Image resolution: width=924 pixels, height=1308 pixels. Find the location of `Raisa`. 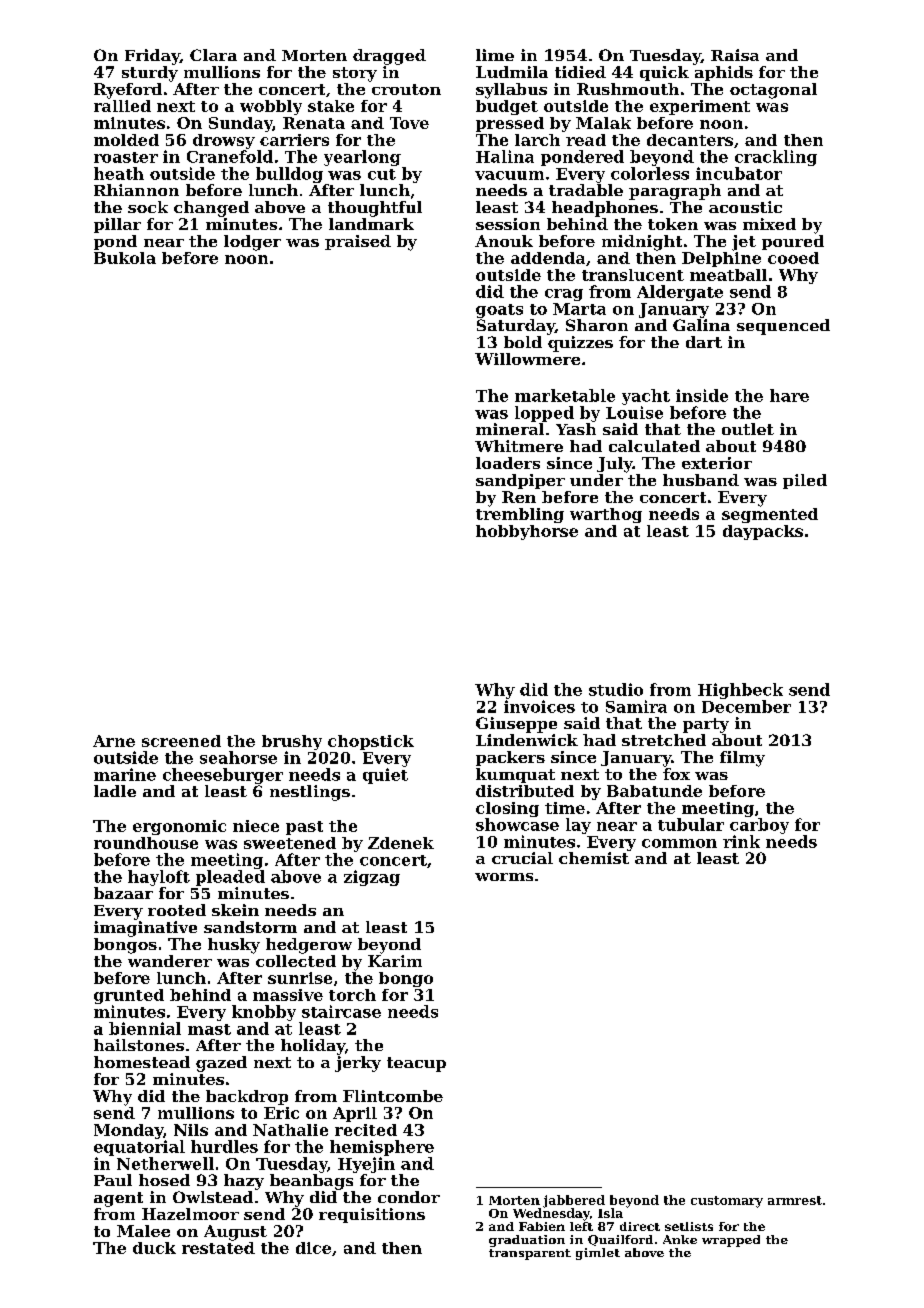

Raisa is located at coordinates (735, 55).
